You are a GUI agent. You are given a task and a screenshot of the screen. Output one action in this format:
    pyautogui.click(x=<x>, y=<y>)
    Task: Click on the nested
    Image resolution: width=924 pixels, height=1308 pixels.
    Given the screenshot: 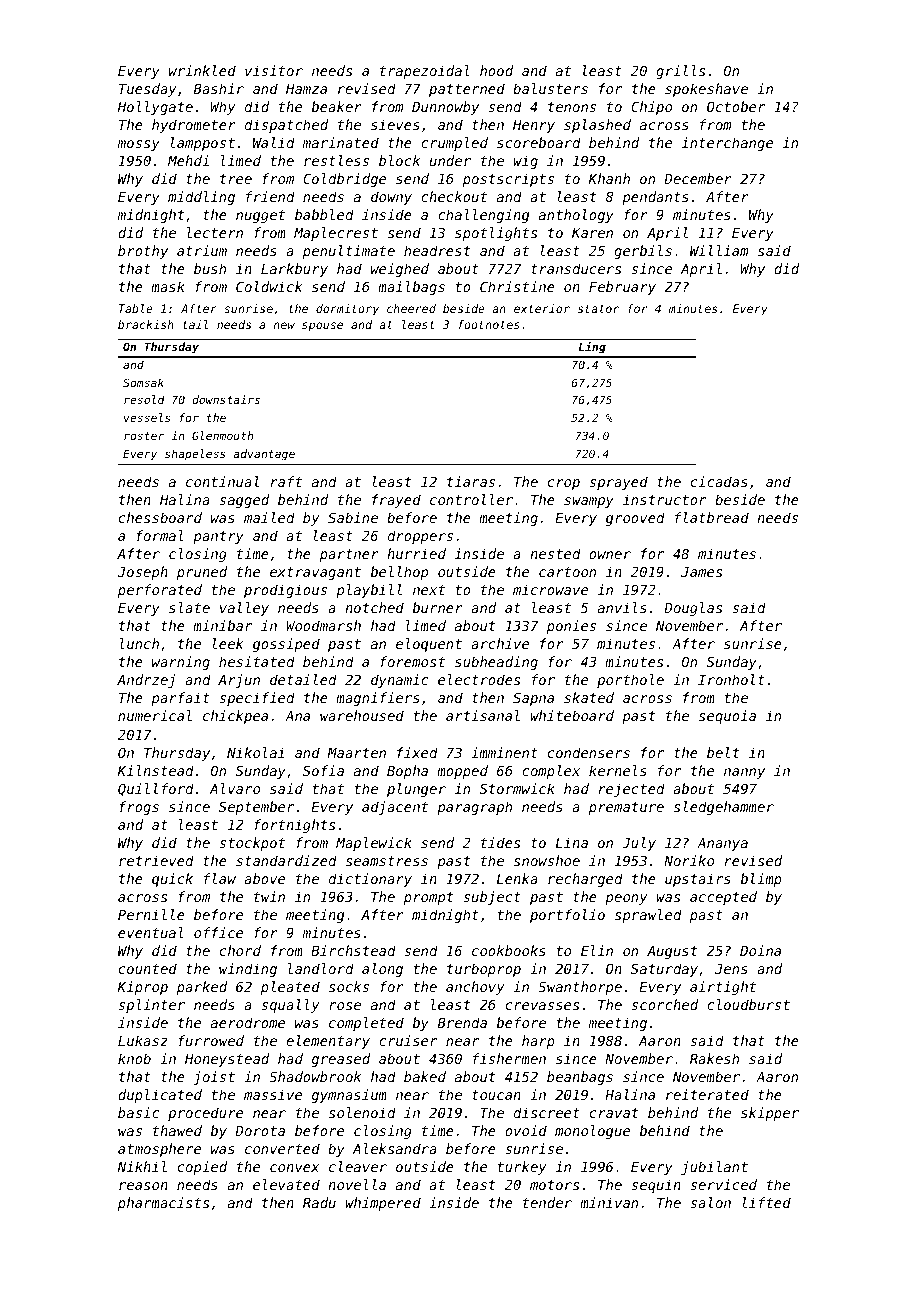 What is the action you would take?
    pyautogui.click(x=555, y=553)
